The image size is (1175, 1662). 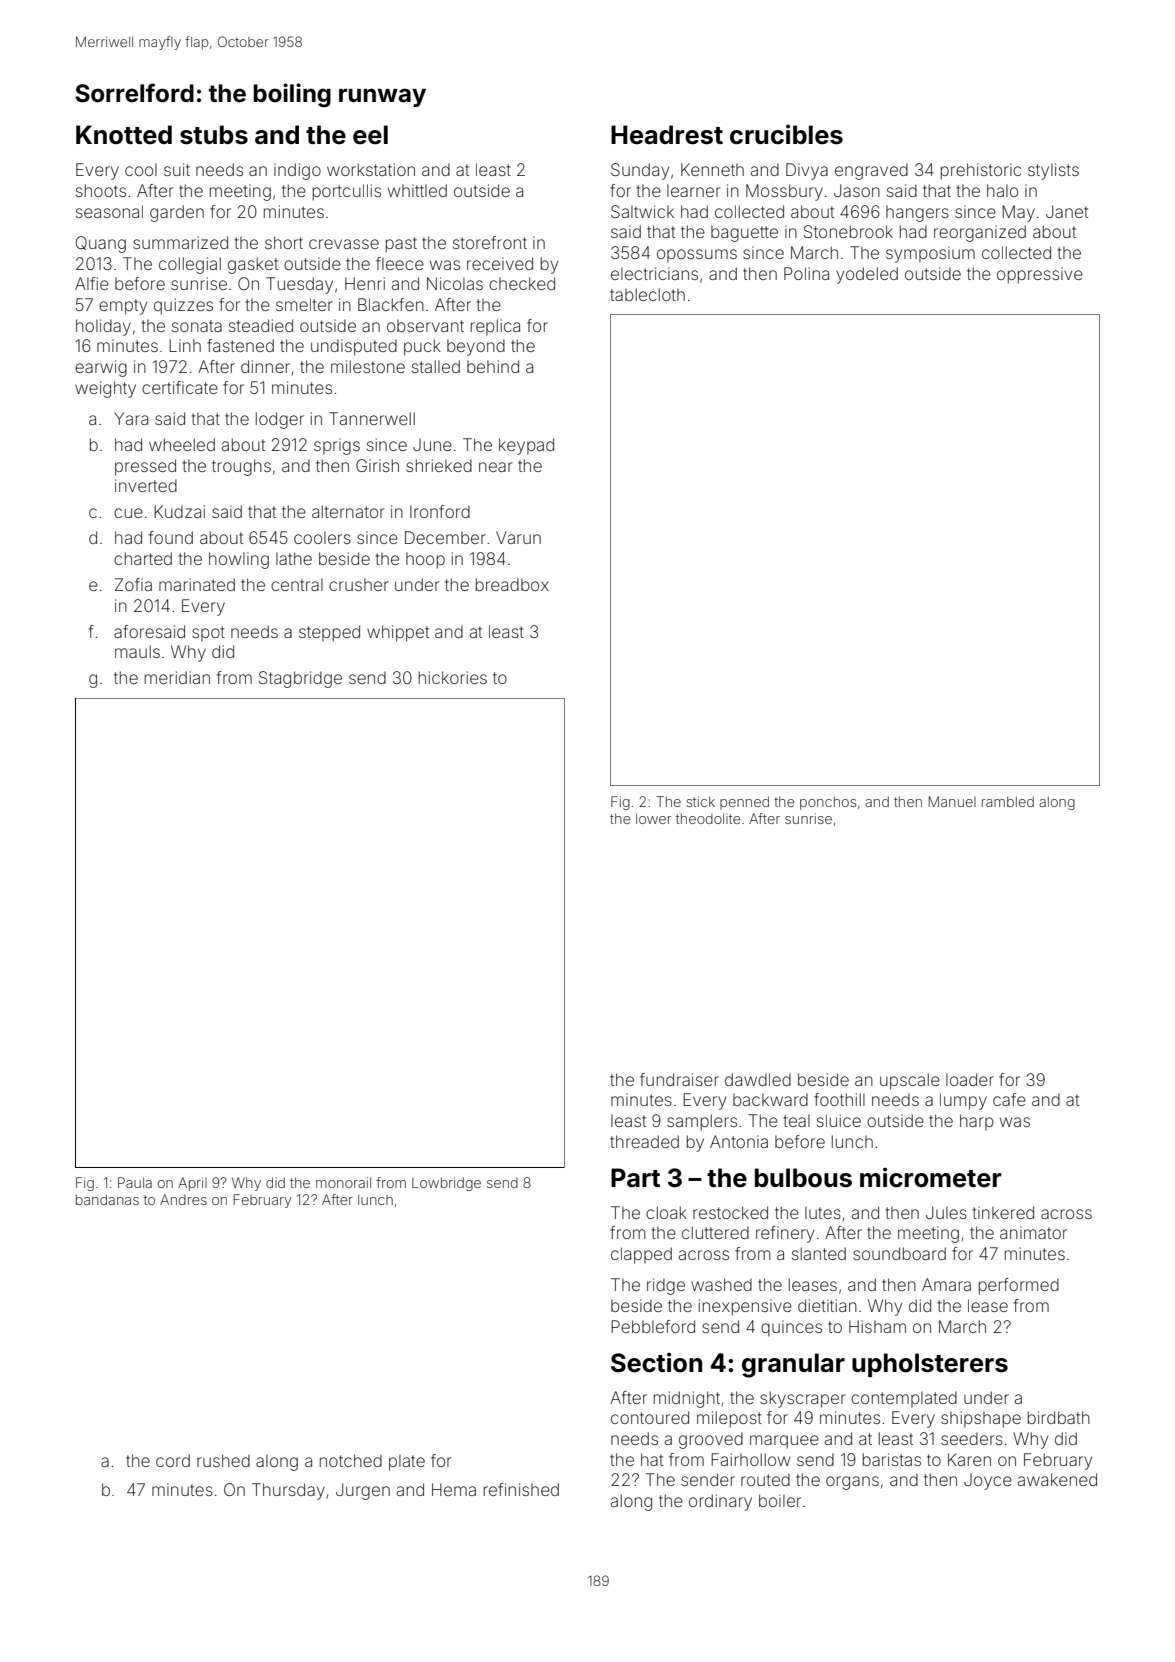 What do you see at coordinates (653, 1326) in the document?
I see `Pebbleford` at bounding box center [653, 1326].
